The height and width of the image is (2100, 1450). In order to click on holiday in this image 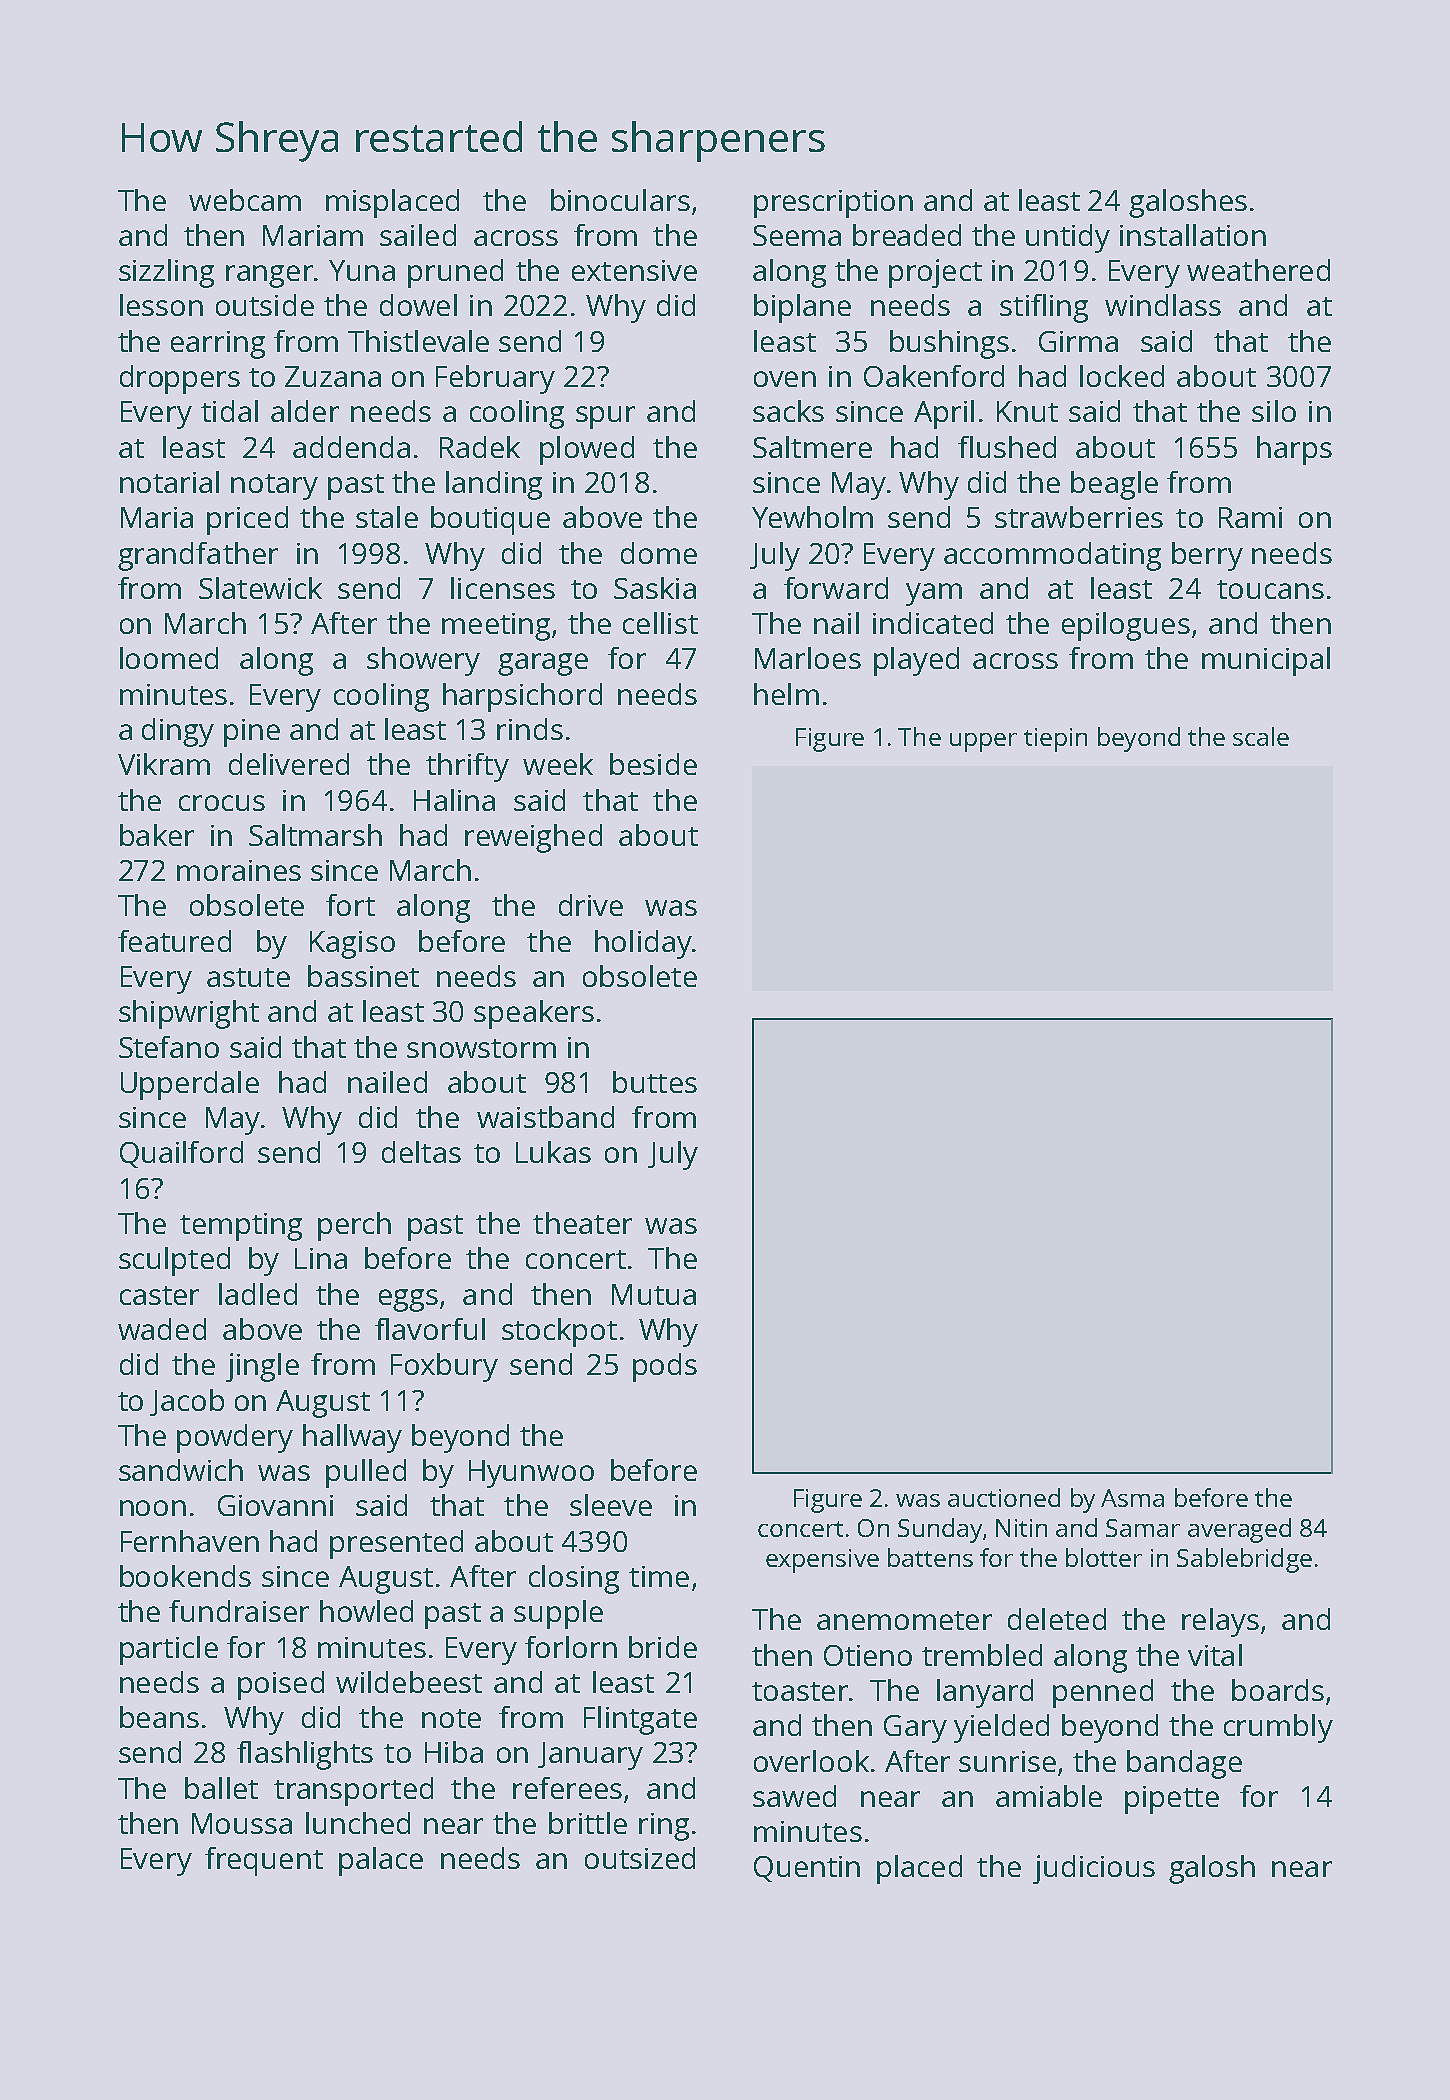, I will do `click(643, 944)`.
